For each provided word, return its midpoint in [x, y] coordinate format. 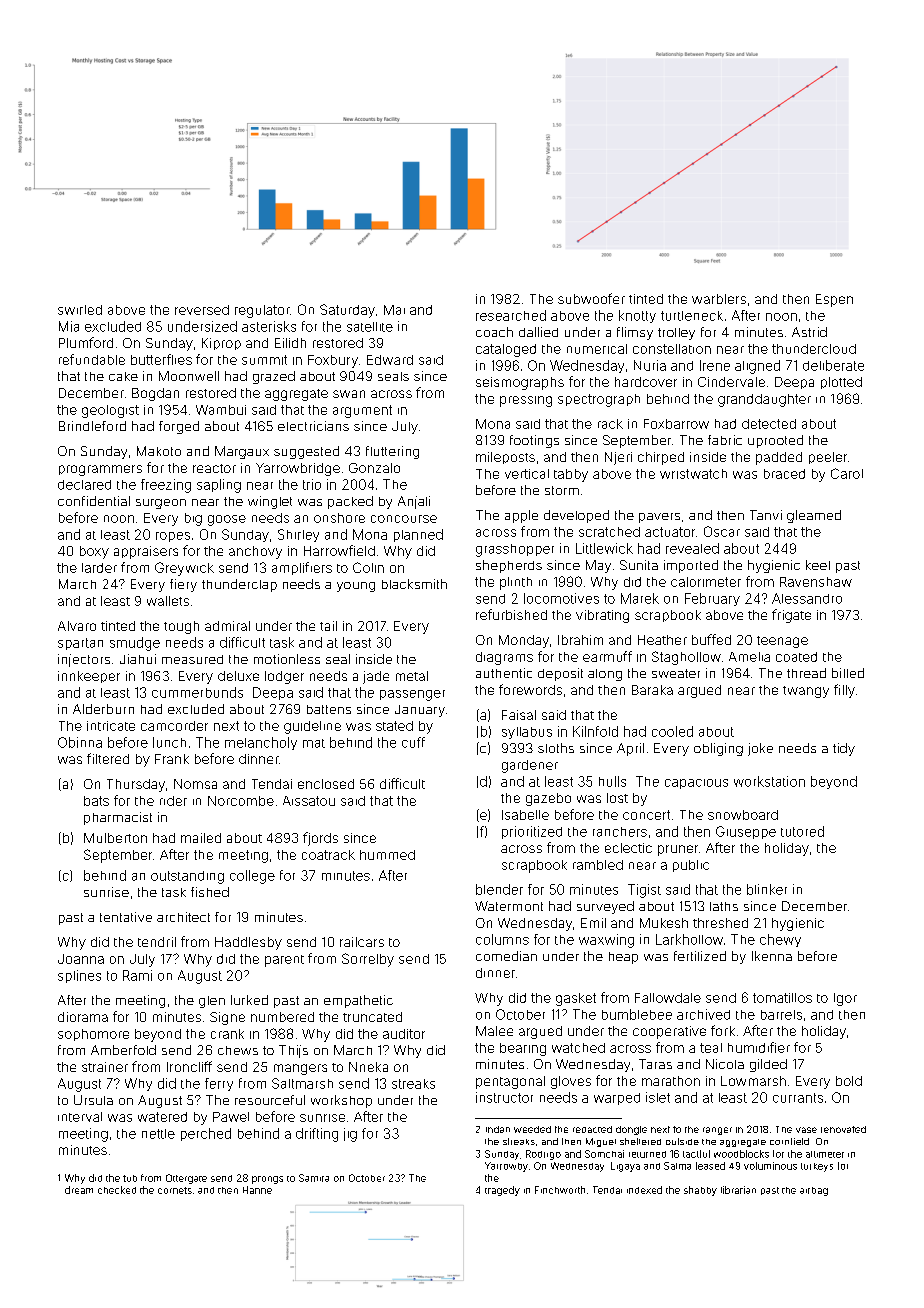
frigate [791, 616]
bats [96, 801]
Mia [69, 326]
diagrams [504, 658]
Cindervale [731, 382]
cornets [175, 1190]
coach [494, 332]
